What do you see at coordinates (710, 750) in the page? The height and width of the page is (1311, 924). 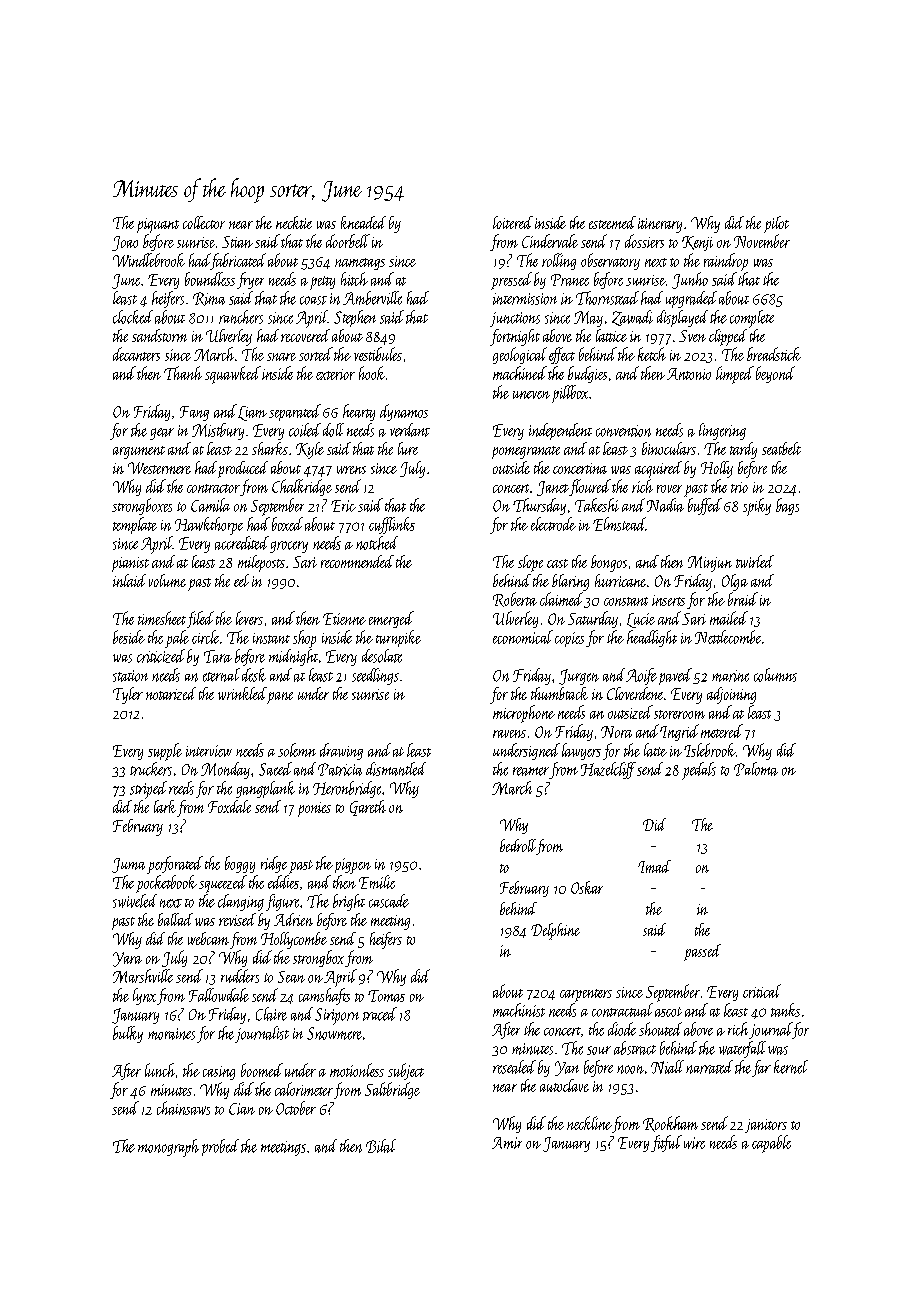 I see `Islebrook` at bounding box center [710, 750].
